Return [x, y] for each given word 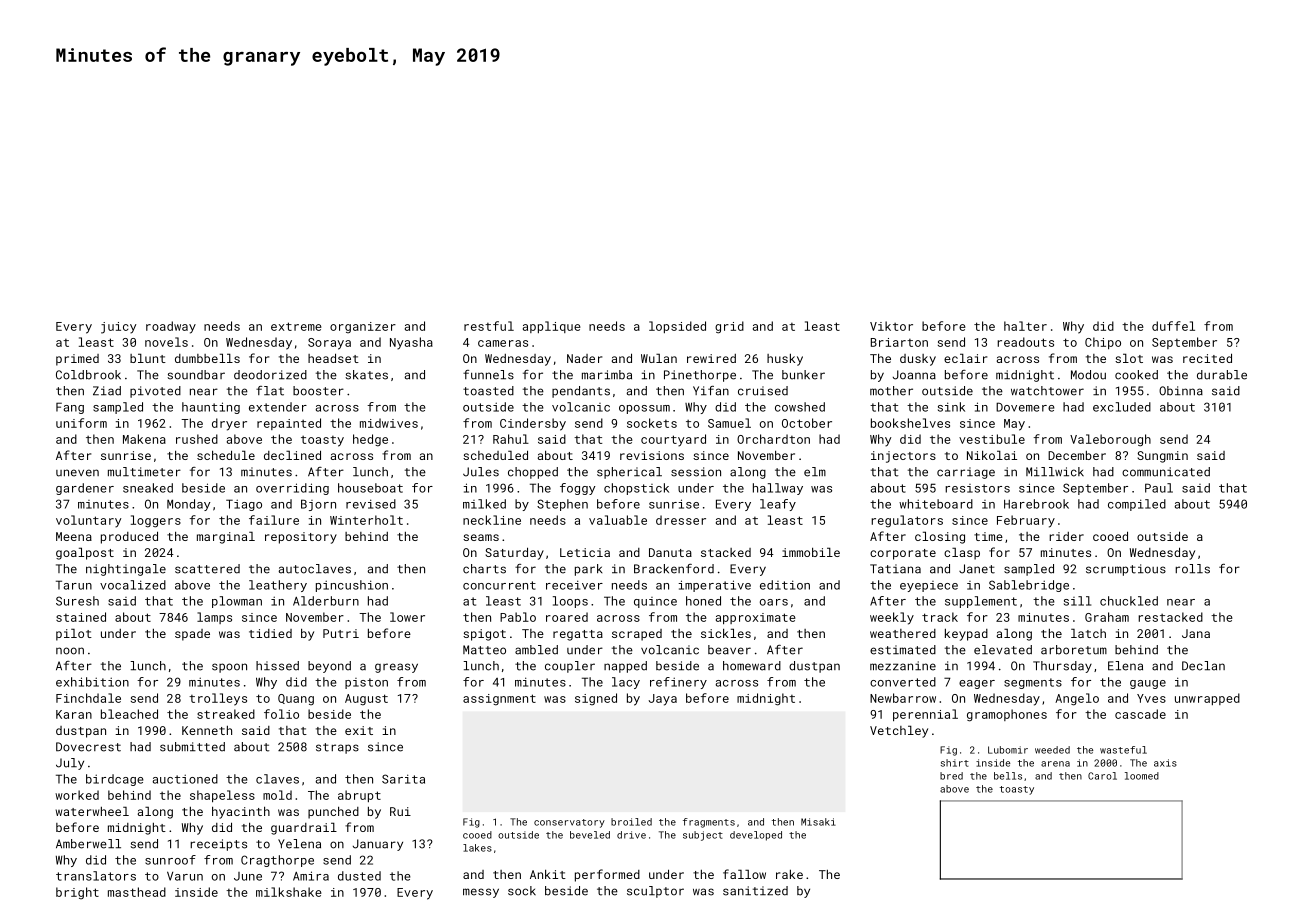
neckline [492, 520]
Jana [1196, 633]
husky [785, 360]
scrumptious [1126, 570]
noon [70, 651]
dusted [359, 876]
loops [570, 602]
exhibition [92, 682]
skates [366, 375]
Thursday [1062, 667]
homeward [752, 666]
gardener [85, 489]
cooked [1136, 375]
